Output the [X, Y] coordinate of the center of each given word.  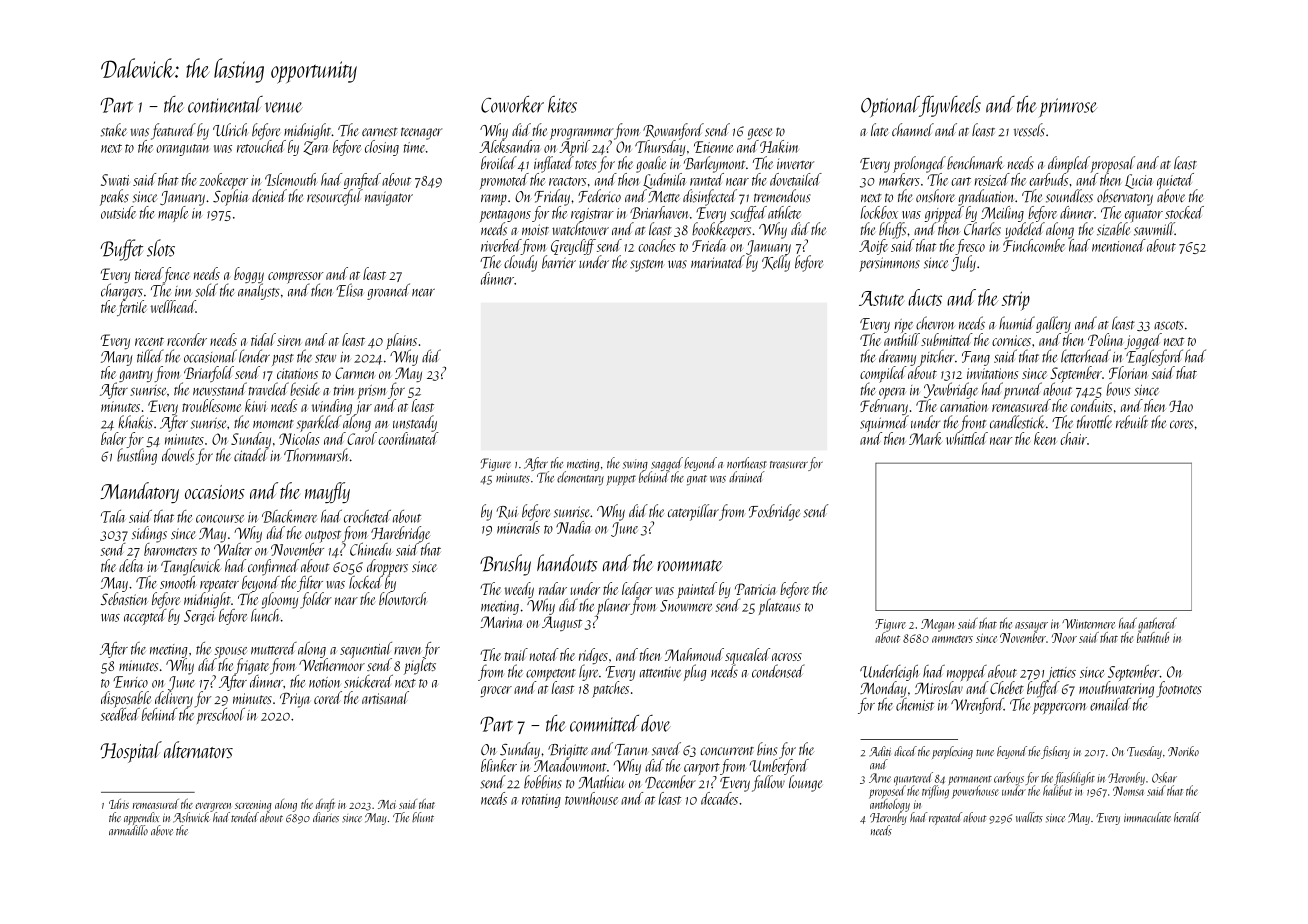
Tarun [631, 750]
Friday [552, 197]
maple [173, 214]
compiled [883, 374]
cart [961, 181]
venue [284, 107]
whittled [967, 438]
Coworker [512, 104]
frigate [251, 666]
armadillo [128, 830]
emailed [1110, 704]
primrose [1068, 107]
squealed [747, 656]
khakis [135, 422]
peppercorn [1059, 708]
